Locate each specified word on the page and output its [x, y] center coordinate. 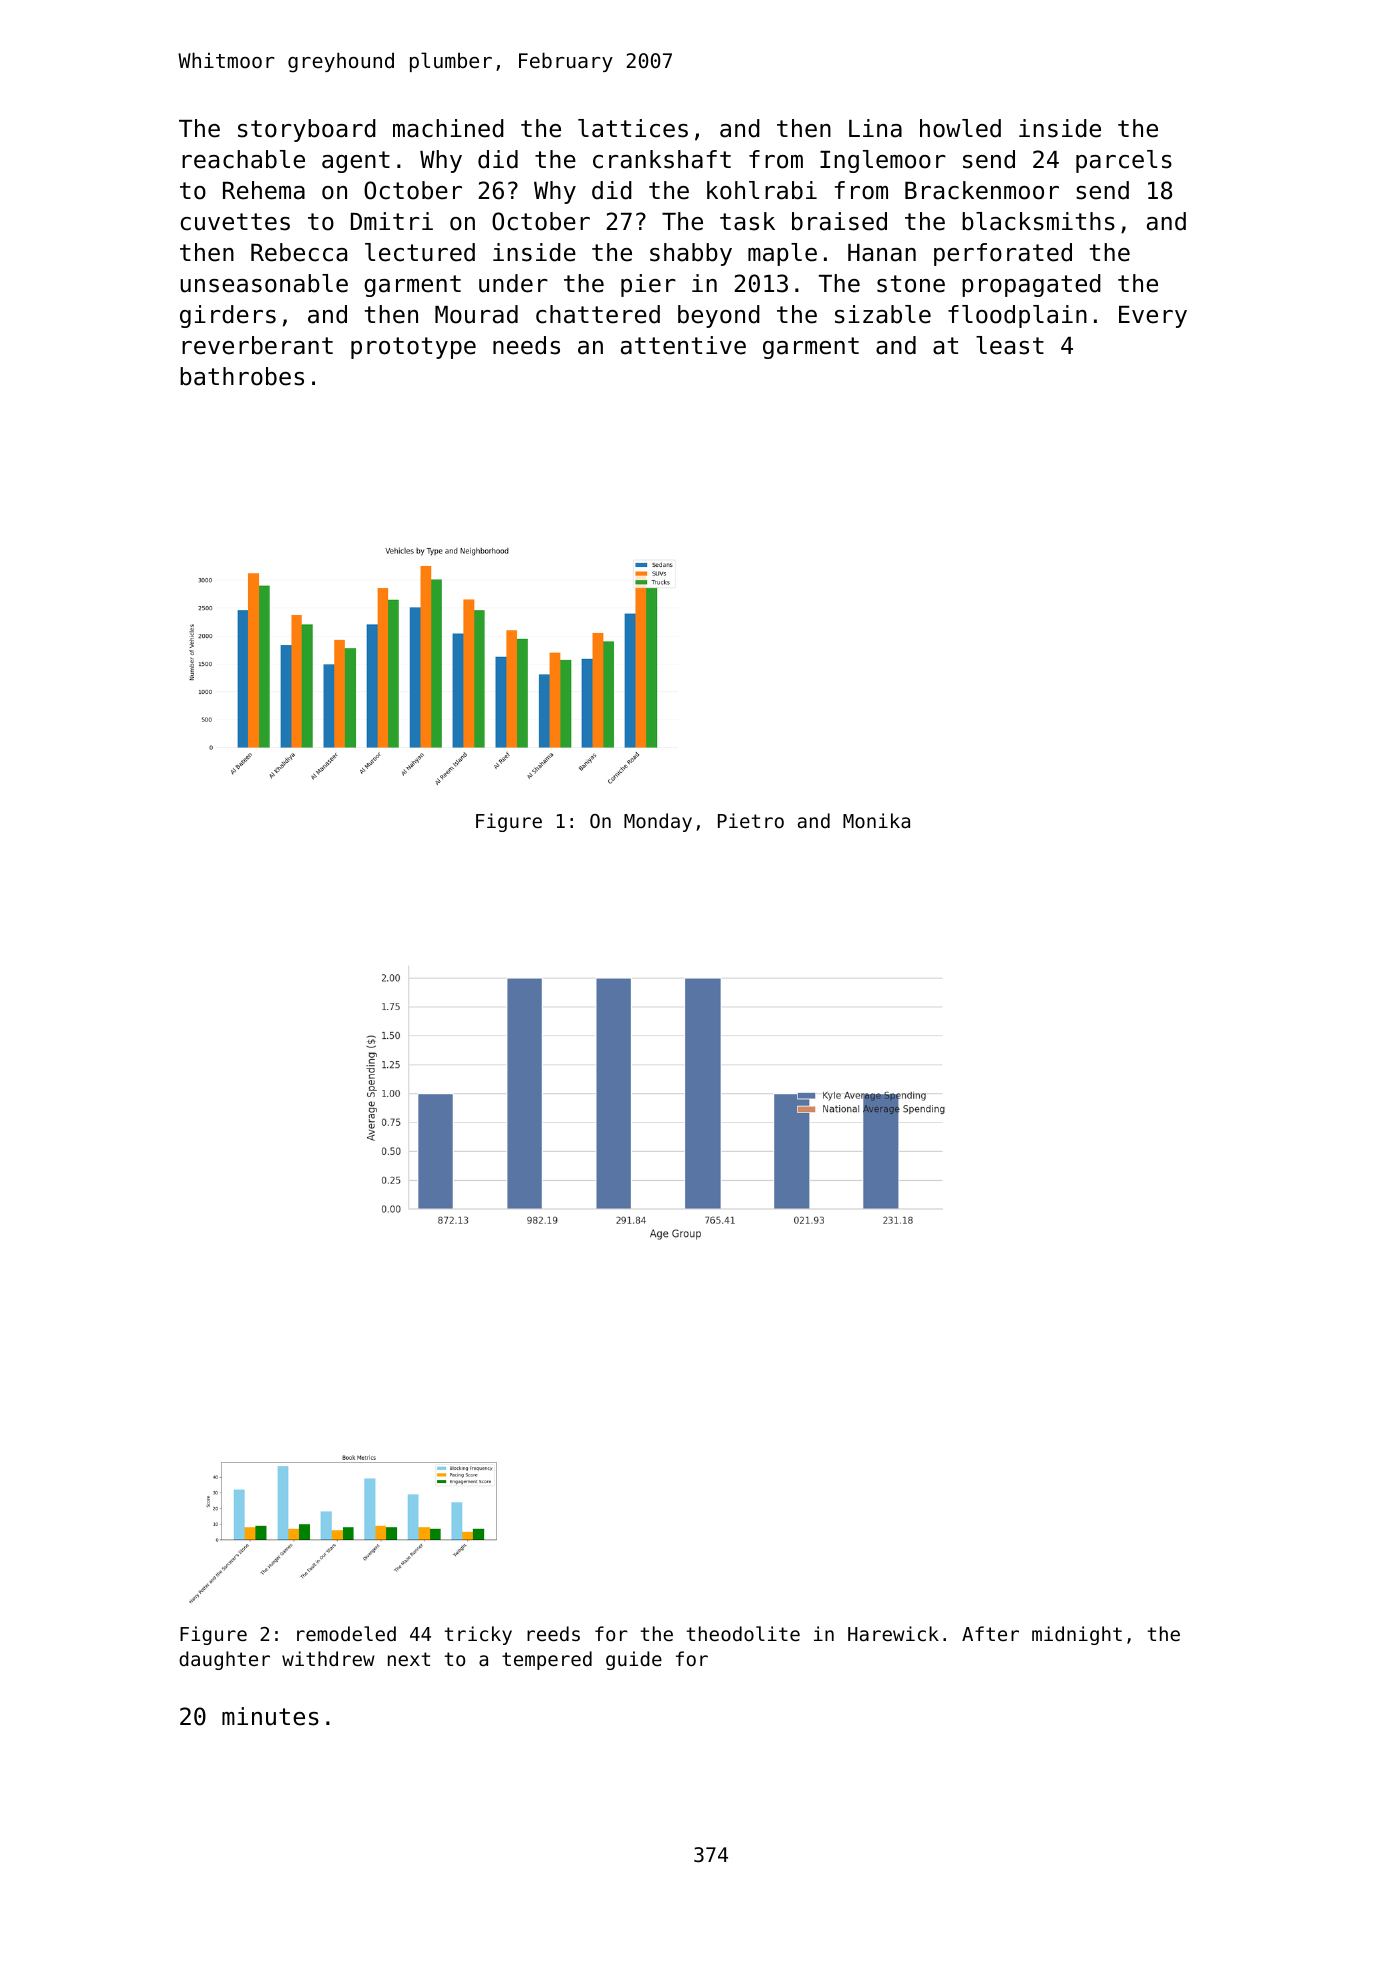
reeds [553, 1633]
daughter [224, 1660]
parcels [1124, 161]
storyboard [307, 130]
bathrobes [242, 376]
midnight [1077, 1635]
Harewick [893, 1633]
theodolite [743, 1633]
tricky [478, 1635]
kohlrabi [762, 190]
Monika [876, 820]
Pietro [751, 820]
